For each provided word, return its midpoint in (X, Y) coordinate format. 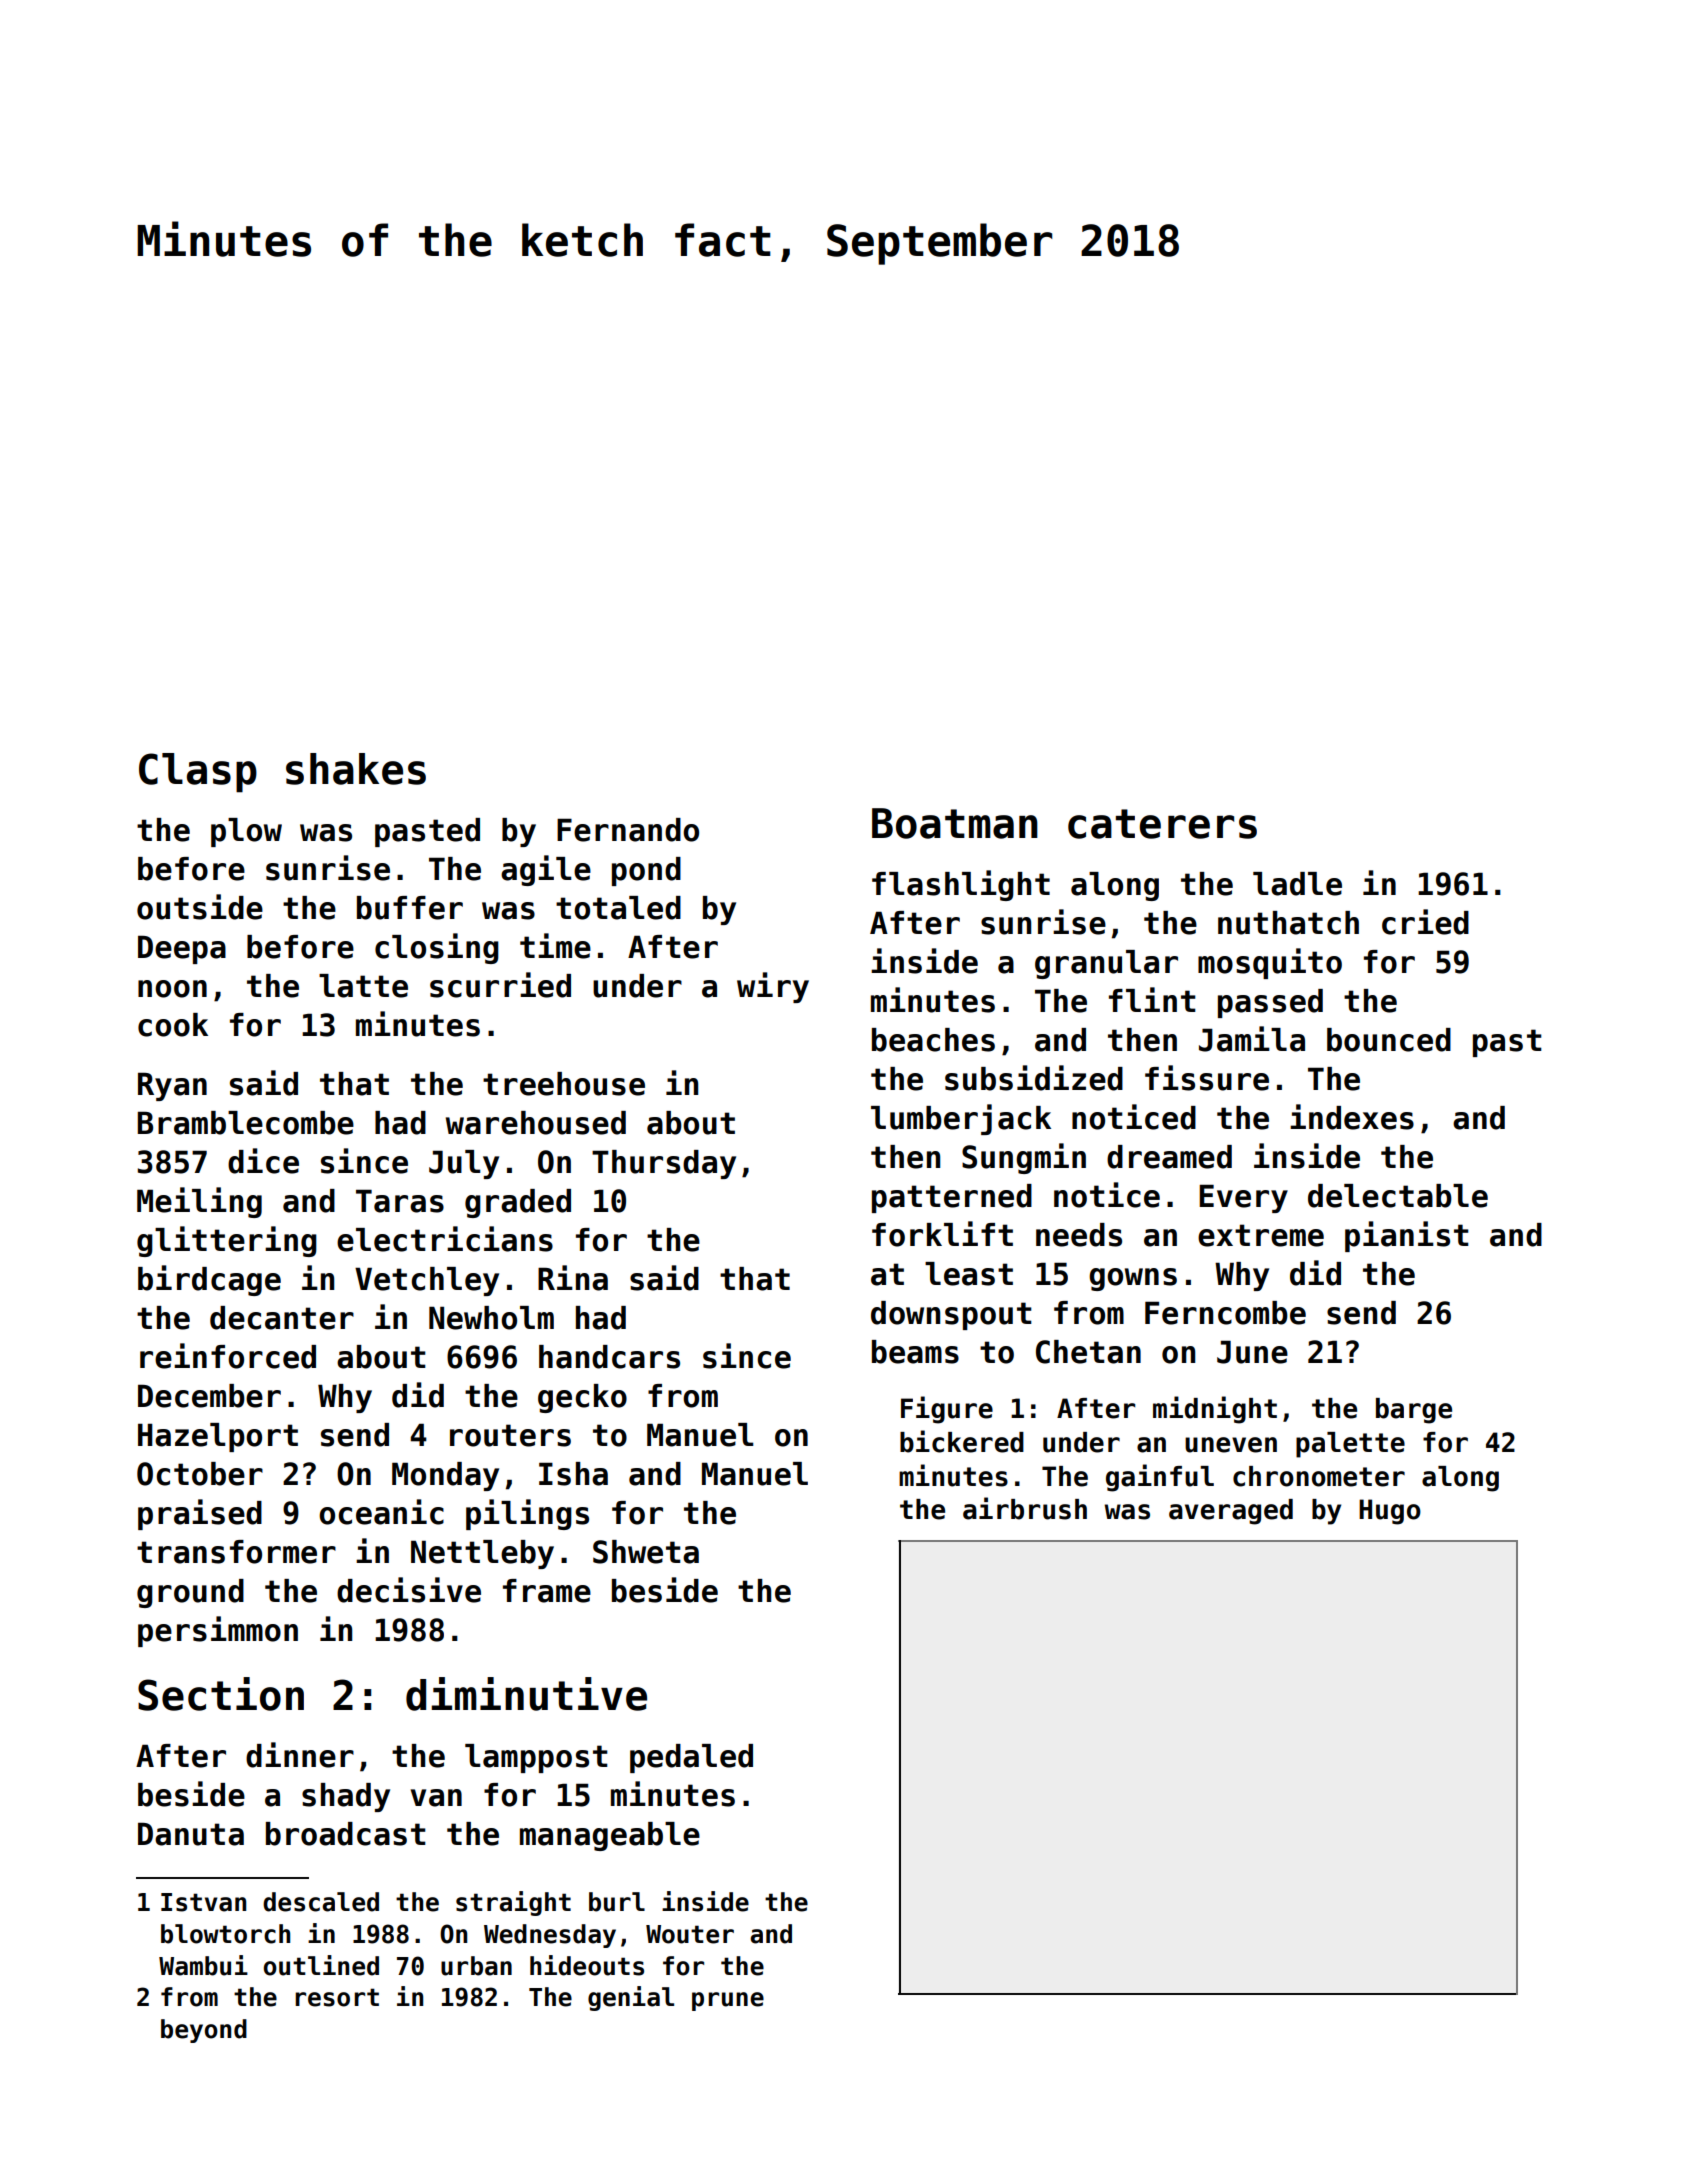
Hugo (1390, 1512)
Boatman (955, 823)
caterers (1162, 824)
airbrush (1025, 1508)
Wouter (690, 1934)
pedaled (691, 1758)
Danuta (191, 1834)
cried (1425, 922)
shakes (356, 769)
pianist (1407, 1236)
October (200, 1474)
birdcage (209, 1280)
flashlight (961, 885)
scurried (500, 985)
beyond (204, 2031)
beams (915, 1352)
